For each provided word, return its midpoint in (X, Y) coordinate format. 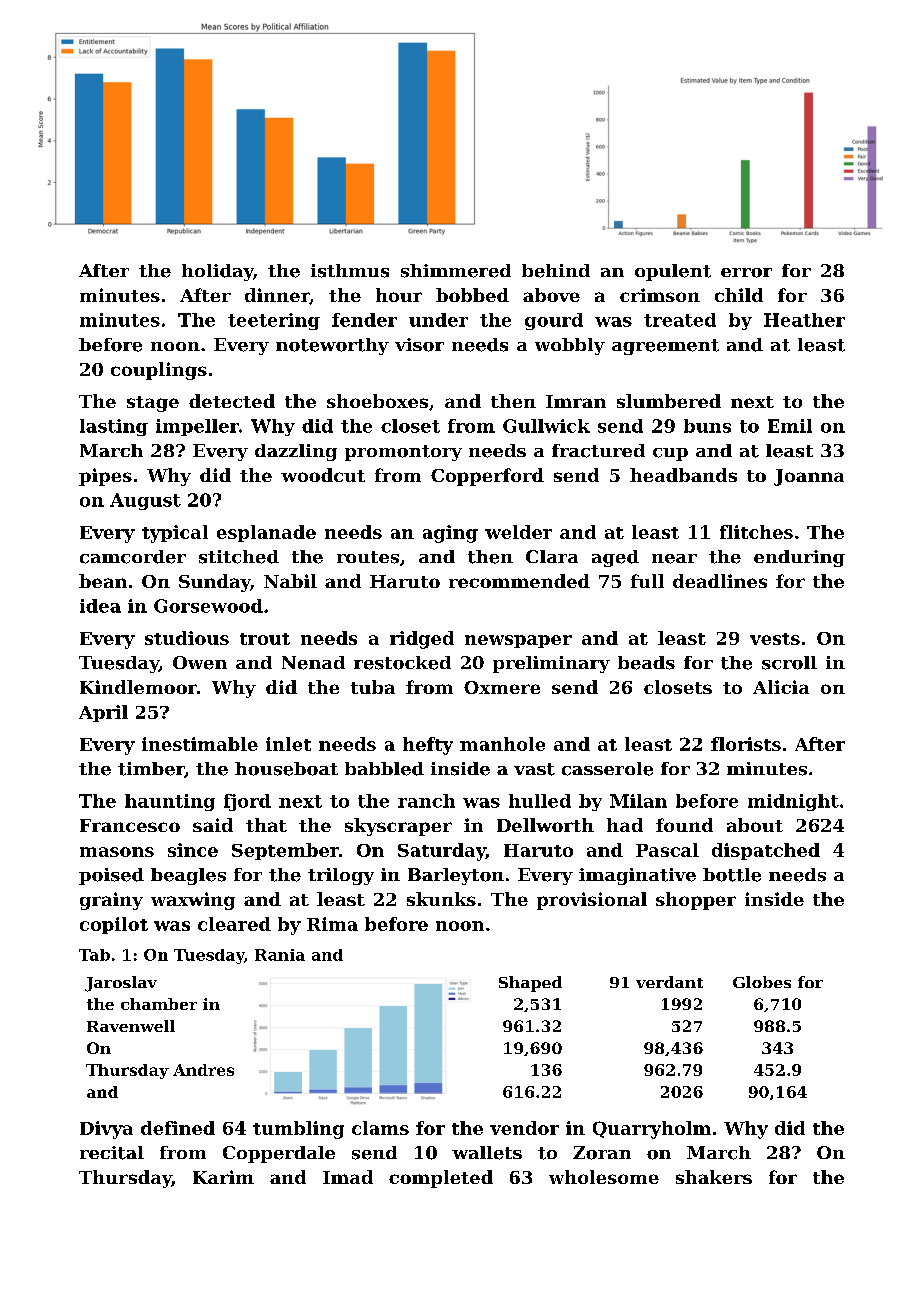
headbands (683, 475)
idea (100, 606)
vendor (524, 1128)
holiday (217, 272)
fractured (598, 451)
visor (419, 345)
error (746, 273)
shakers (714, 1177)
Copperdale (279, 1154)
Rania (280, 955)
